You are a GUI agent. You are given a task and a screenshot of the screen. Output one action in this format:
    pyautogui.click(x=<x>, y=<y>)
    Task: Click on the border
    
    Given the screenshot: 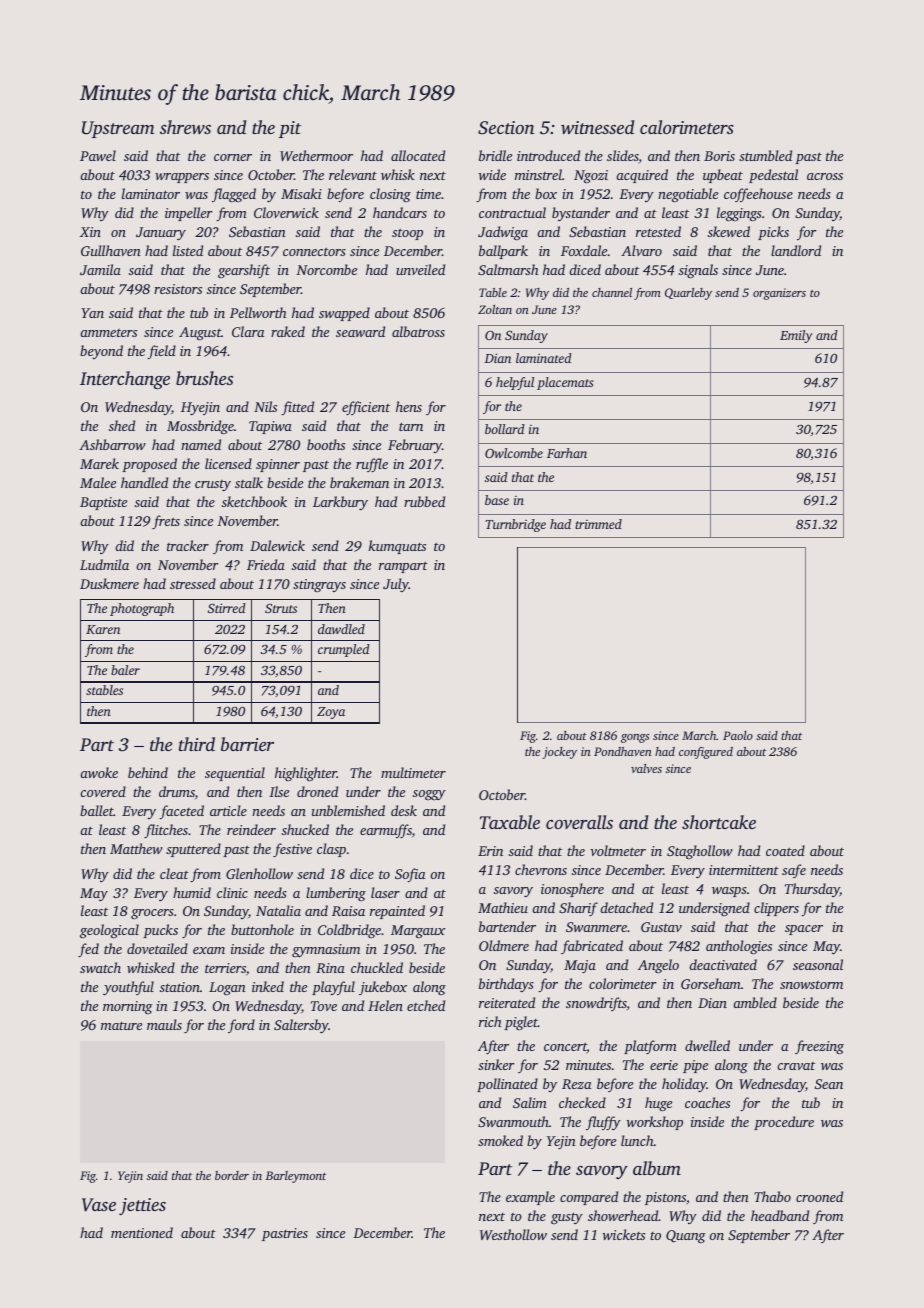 What is the action you would take?
    pyautogui.click(x=232, y=1175)
